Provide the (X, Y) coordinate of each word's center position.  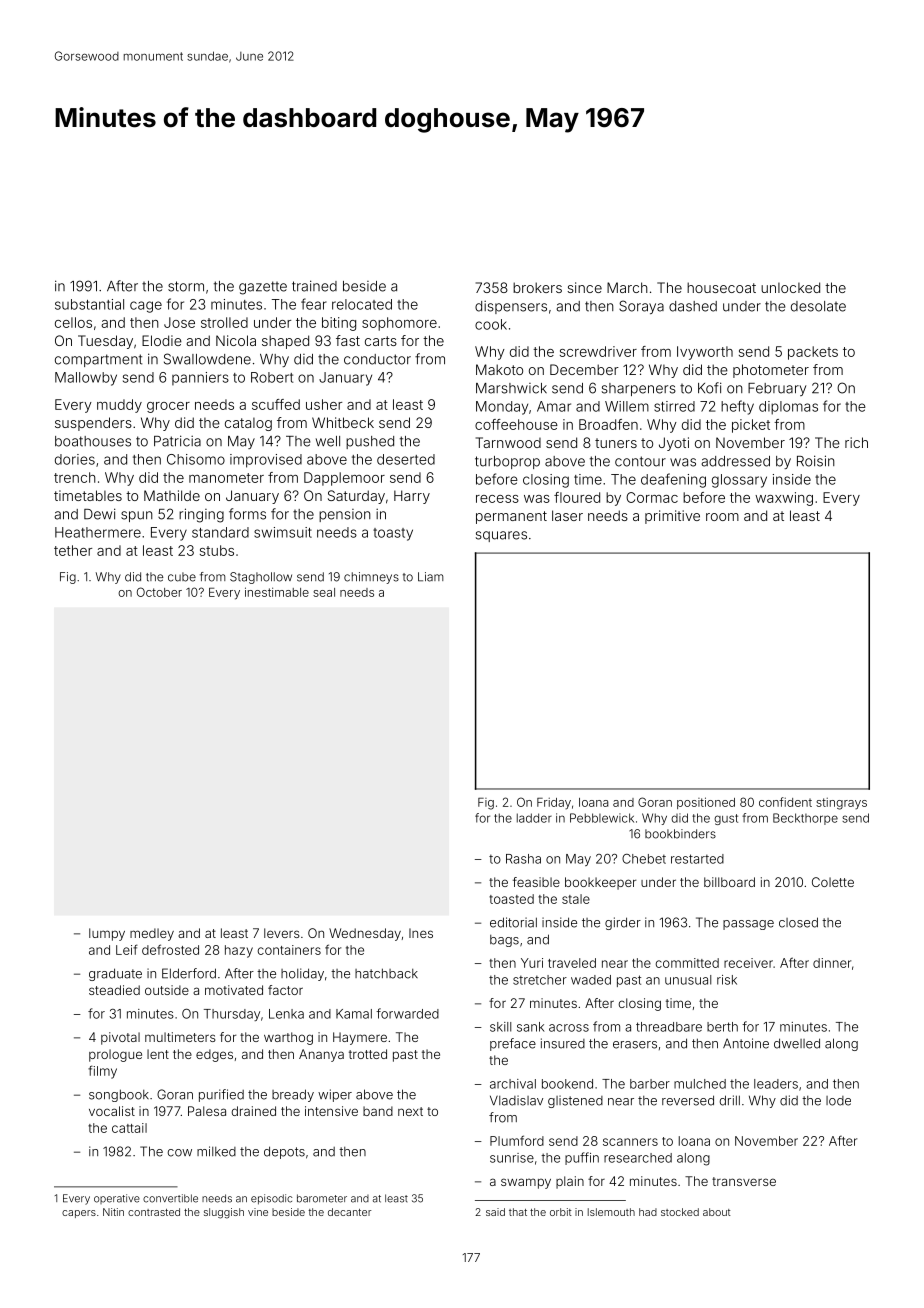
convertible (170, 1198)
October (159, 592)
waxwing (784, 499)
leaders (776, 1084)
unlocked (790, 287)
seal (324, 592)
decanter (350, 1212)
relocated (362, 304)
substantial (89, 304)
